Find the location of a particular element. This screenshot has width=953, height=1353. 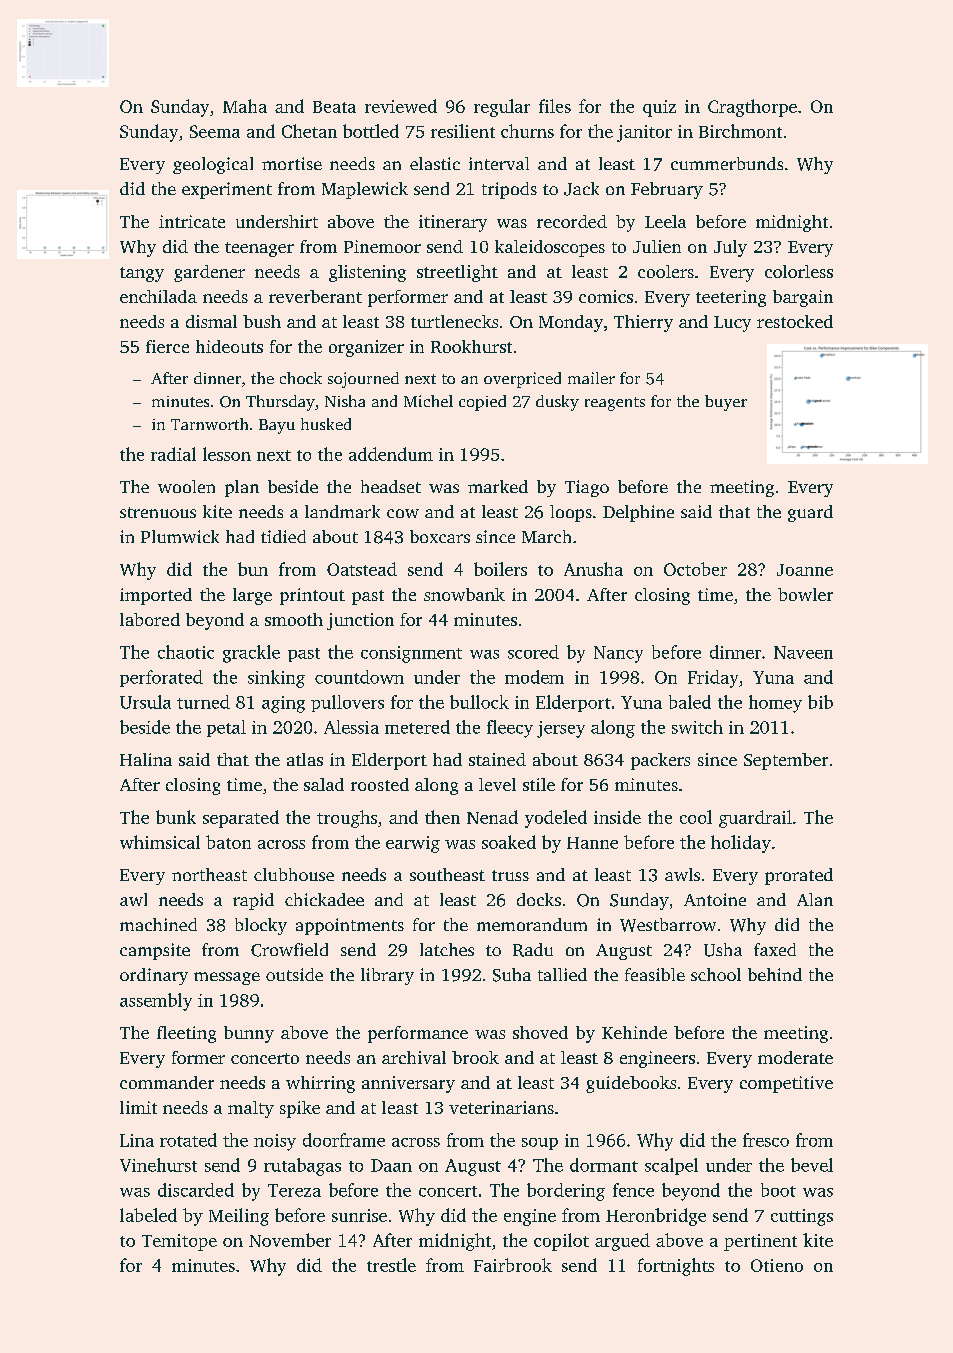

reverberant is located at coordinates (315, 296).
